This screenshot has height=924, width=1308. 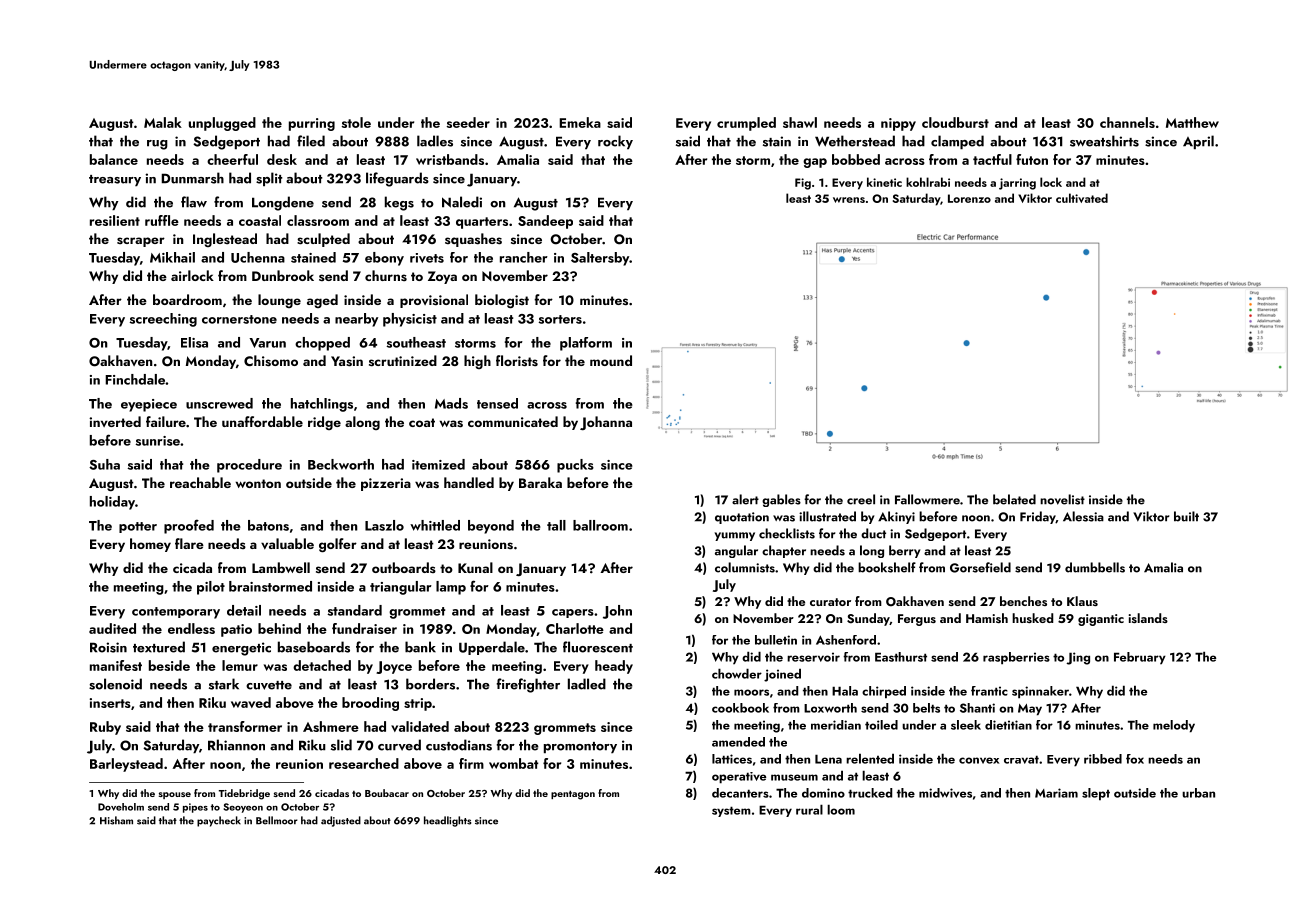 I want to click on Naledi, so click(x=462, y=202).
